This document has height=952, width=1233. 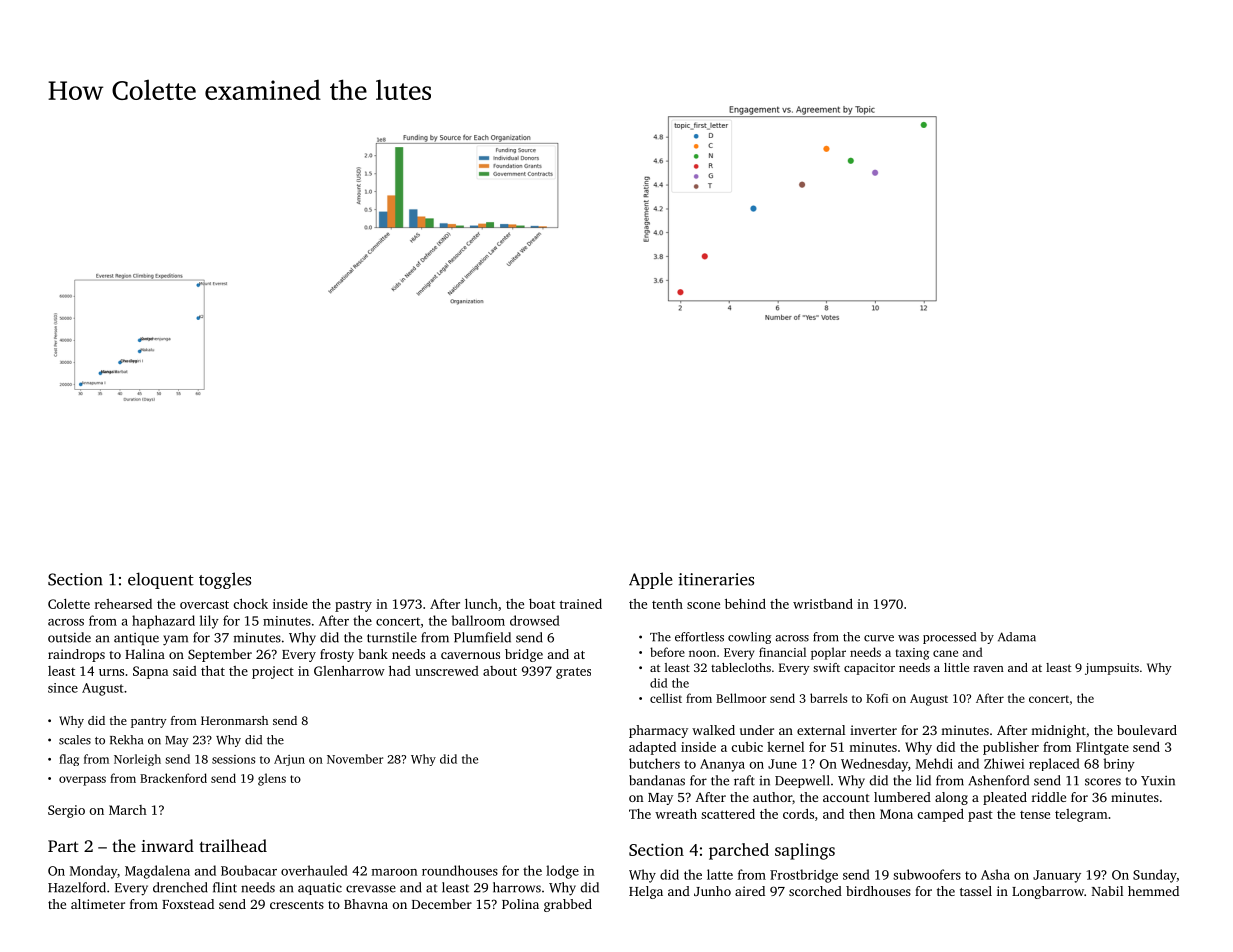 What do you see at coordinates (233, 845) in the document?
I see `trailhead` at bounding box center [233, 845].
